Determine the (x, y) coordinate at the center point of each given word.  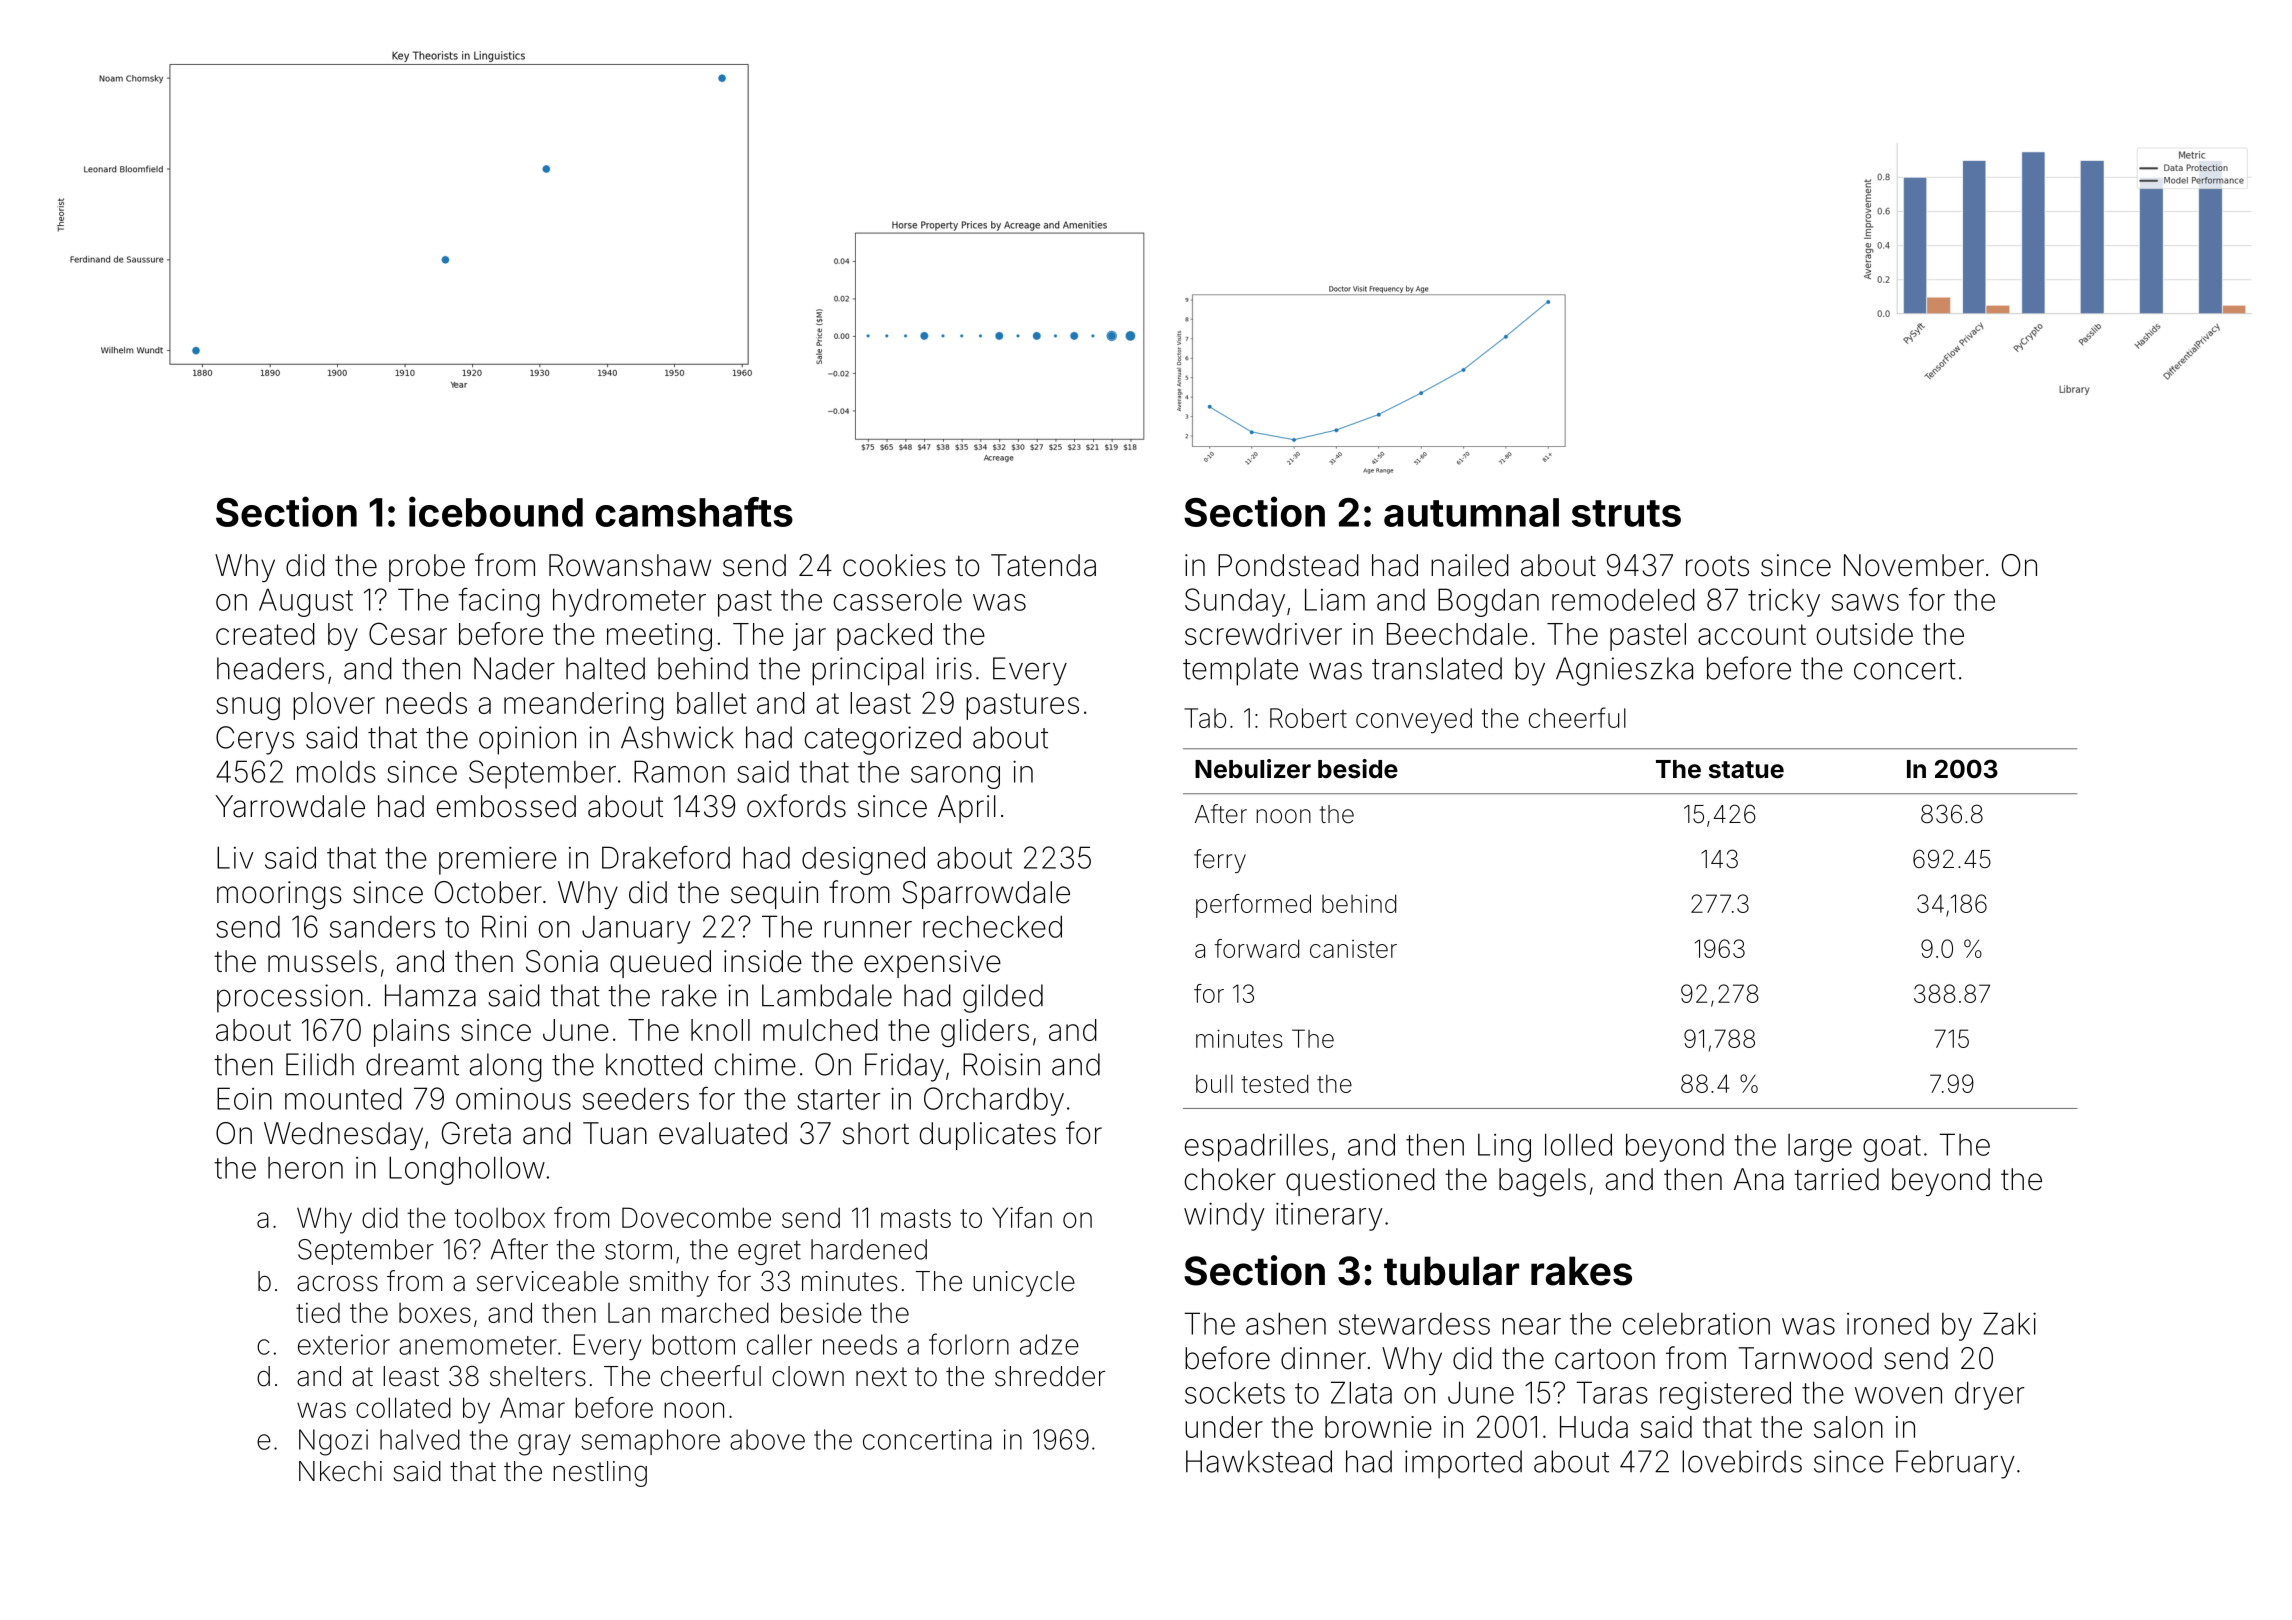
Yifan (1022, 1217)
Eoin (244, 1098)
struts (1626, 513)
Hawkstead (1259, 1461)
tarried (1836, 1179)
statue (1746, 770)
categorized (883, 740)
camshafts (694, 512)
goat (1892, 1148)
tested (1274, 1083)
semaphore (650, 1442)
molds (336, 772)
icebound (496, 511)
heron (305, 1168)
